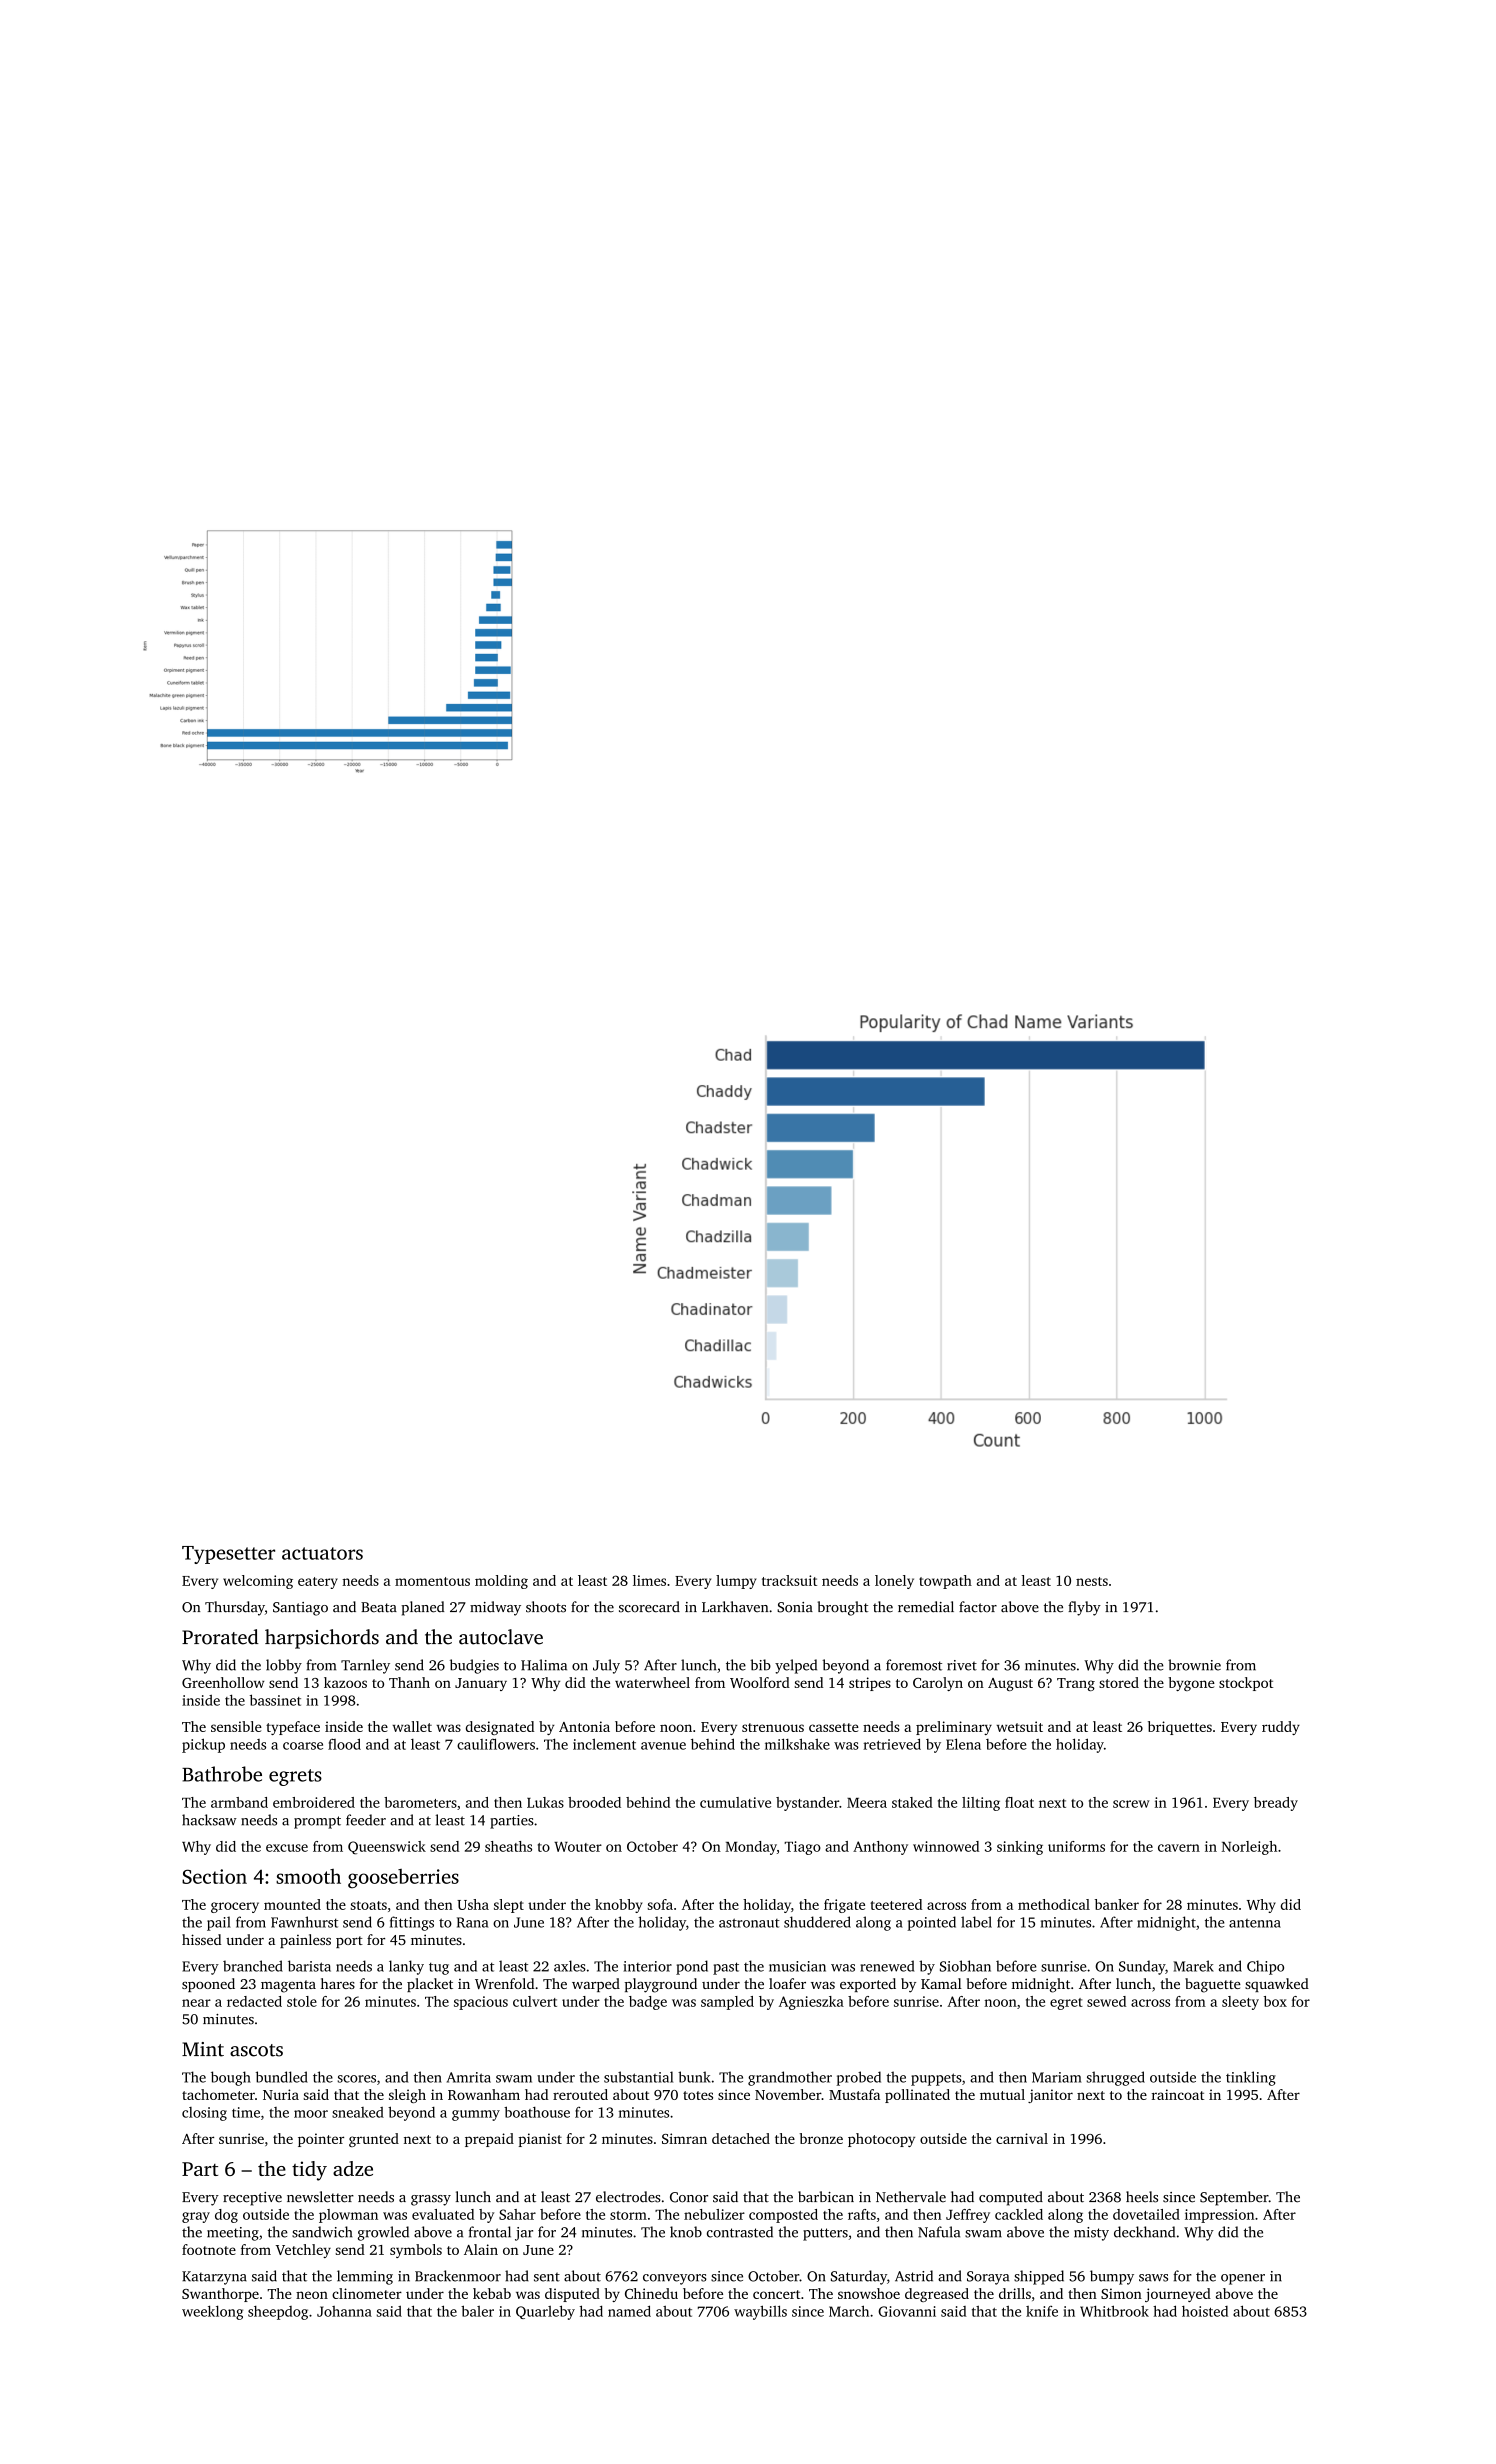 Image resolution: width=1496 pixels, height=2464 pixels. I want to click on snowshoe, so click(869, 2293).
